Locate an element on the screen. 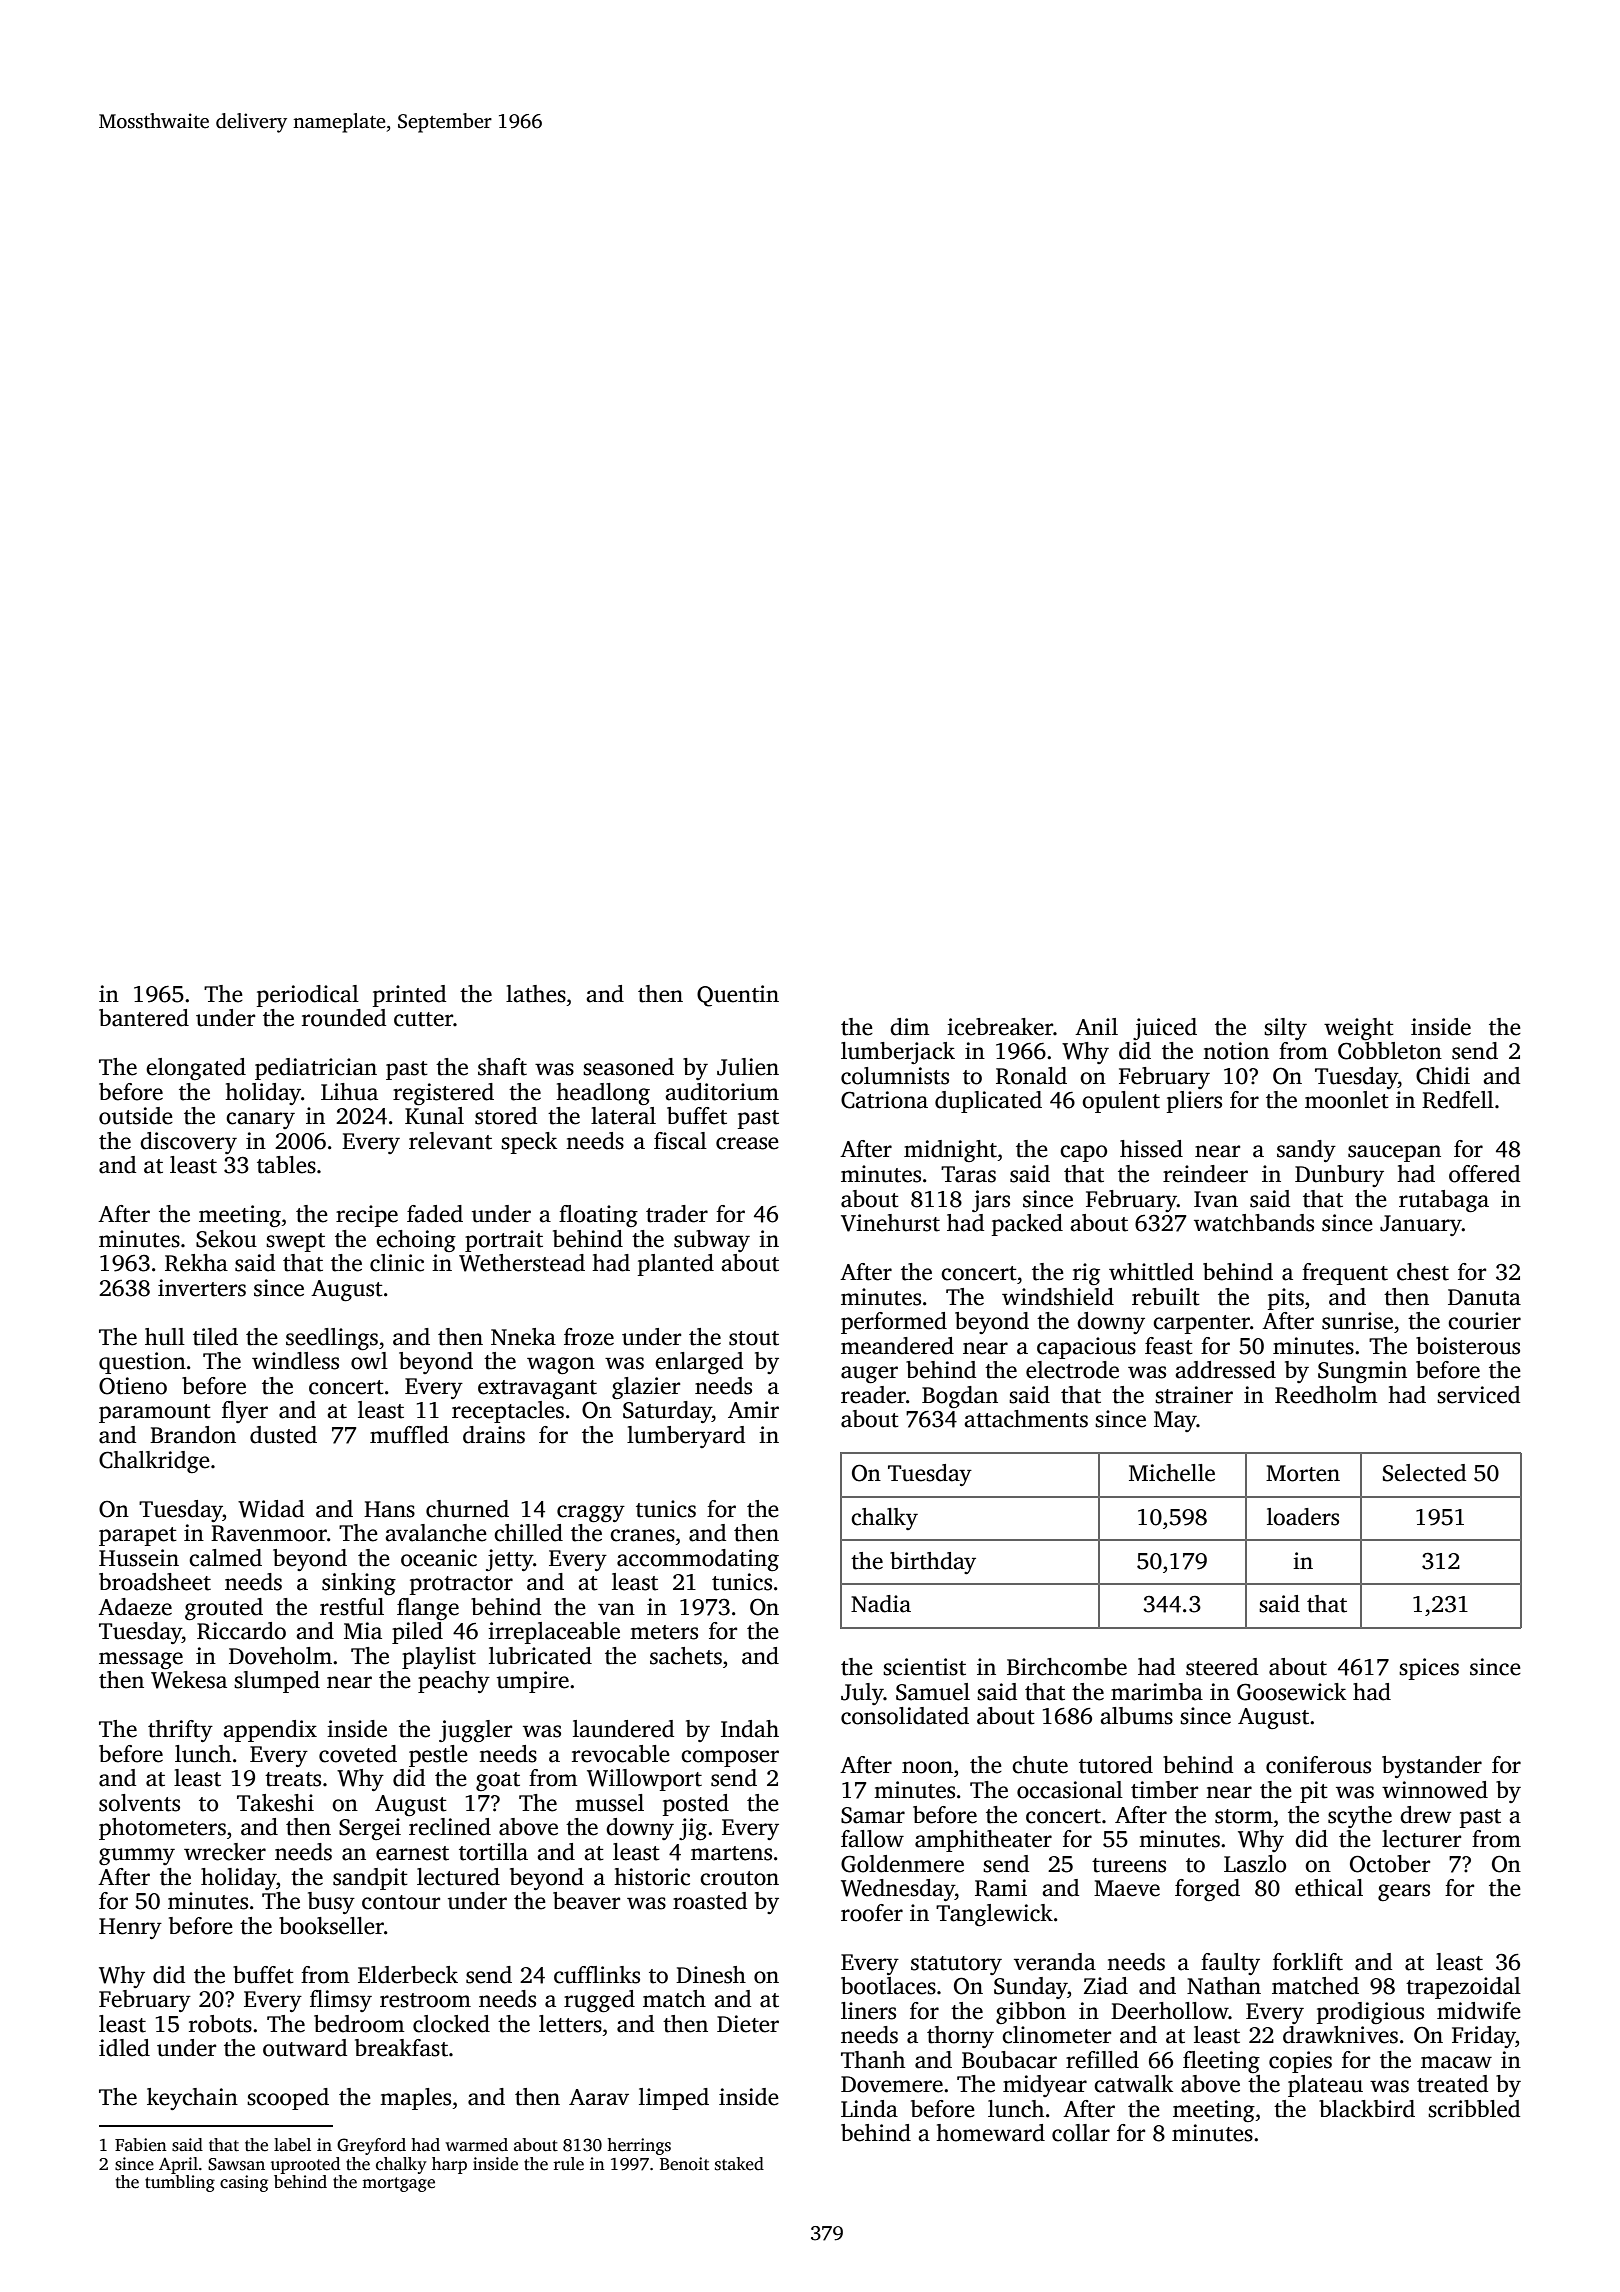 The width and height of the screenshot is (1620, 2292). scythe is located at coordinates (1360, 1817).
